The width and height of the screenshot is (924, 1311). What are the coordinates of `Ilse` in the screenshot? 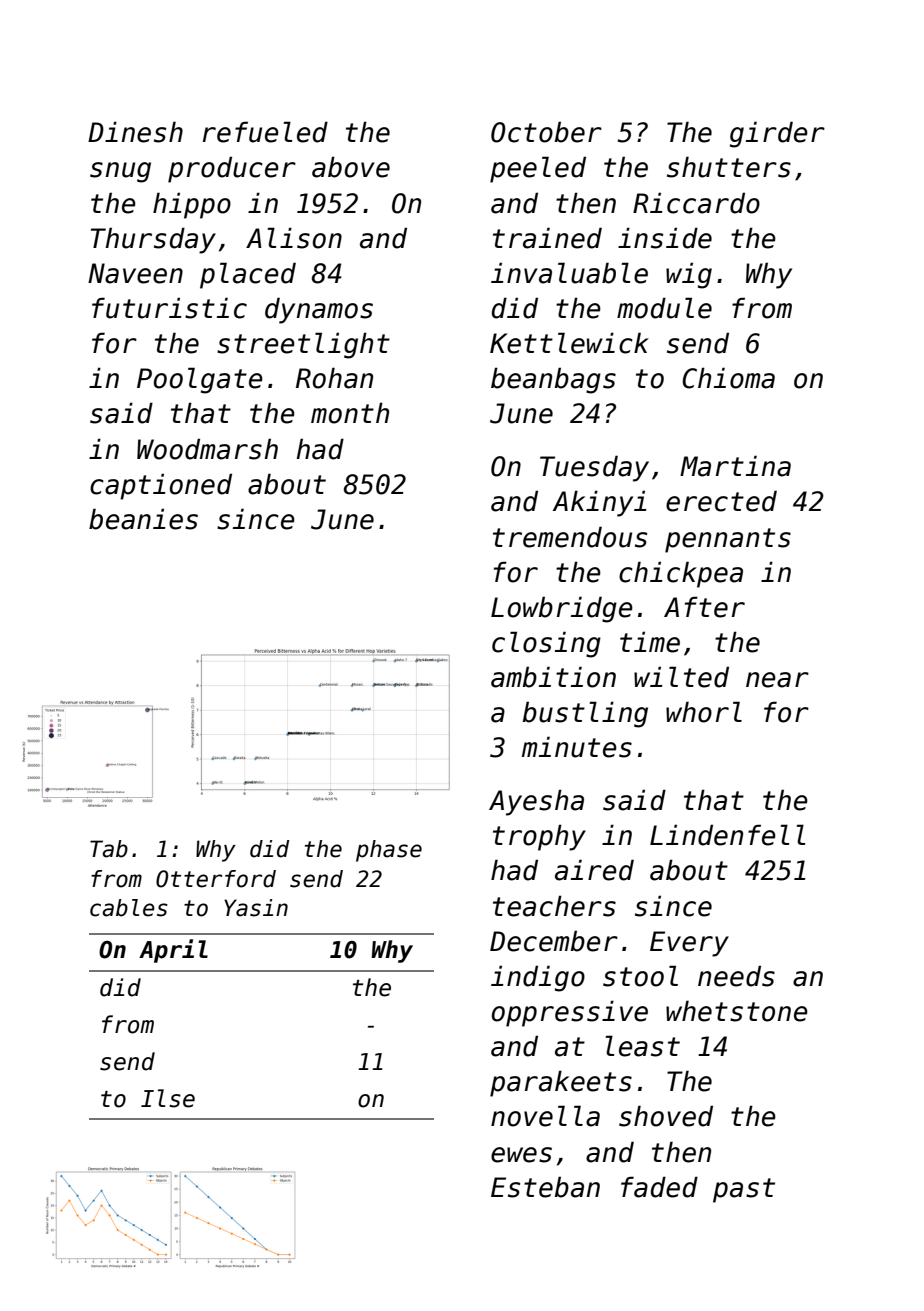 It's located at (168, 1098).
